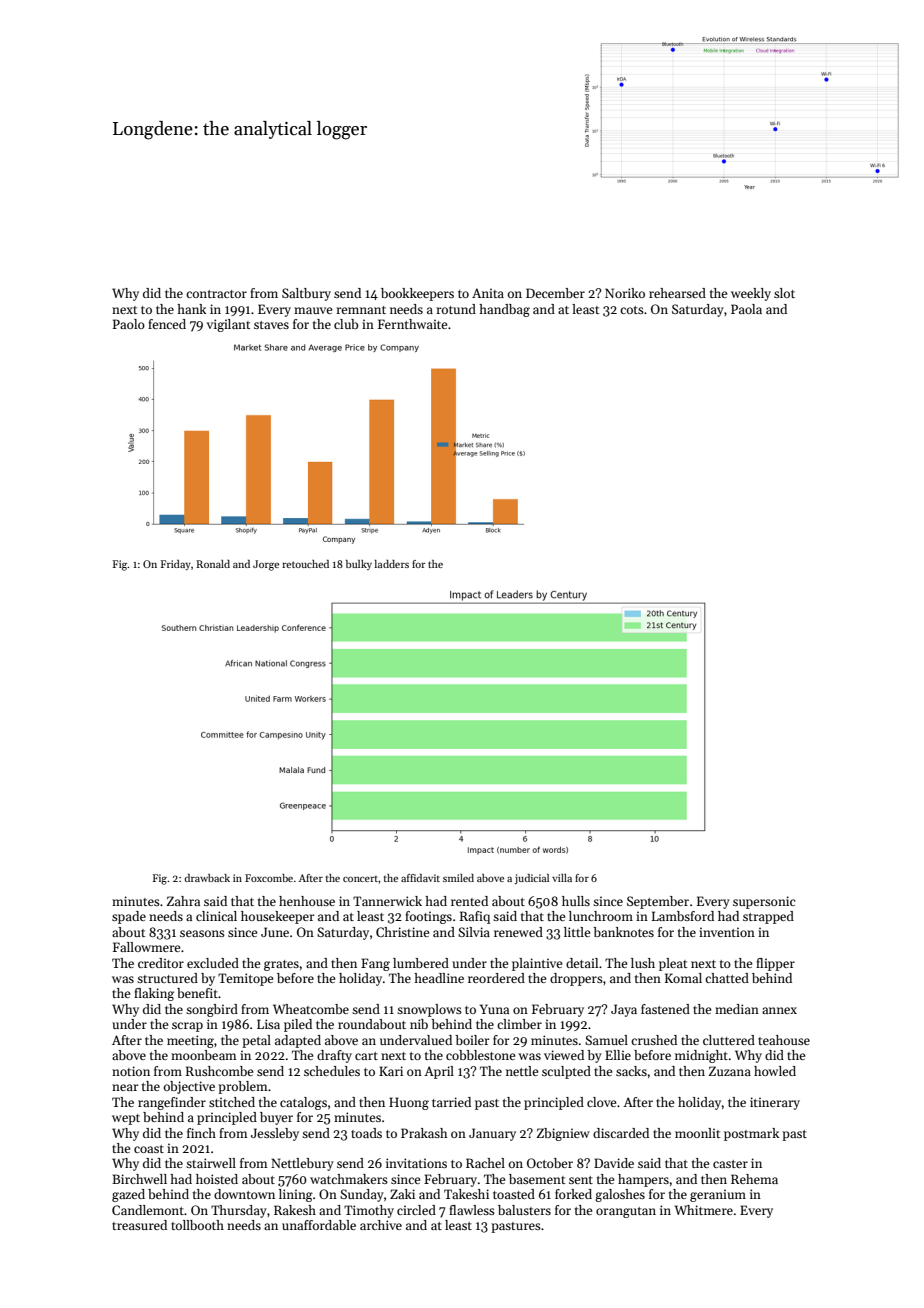 The image size is (924, 1308). I want to click on supersonic, so click(764, 902).
